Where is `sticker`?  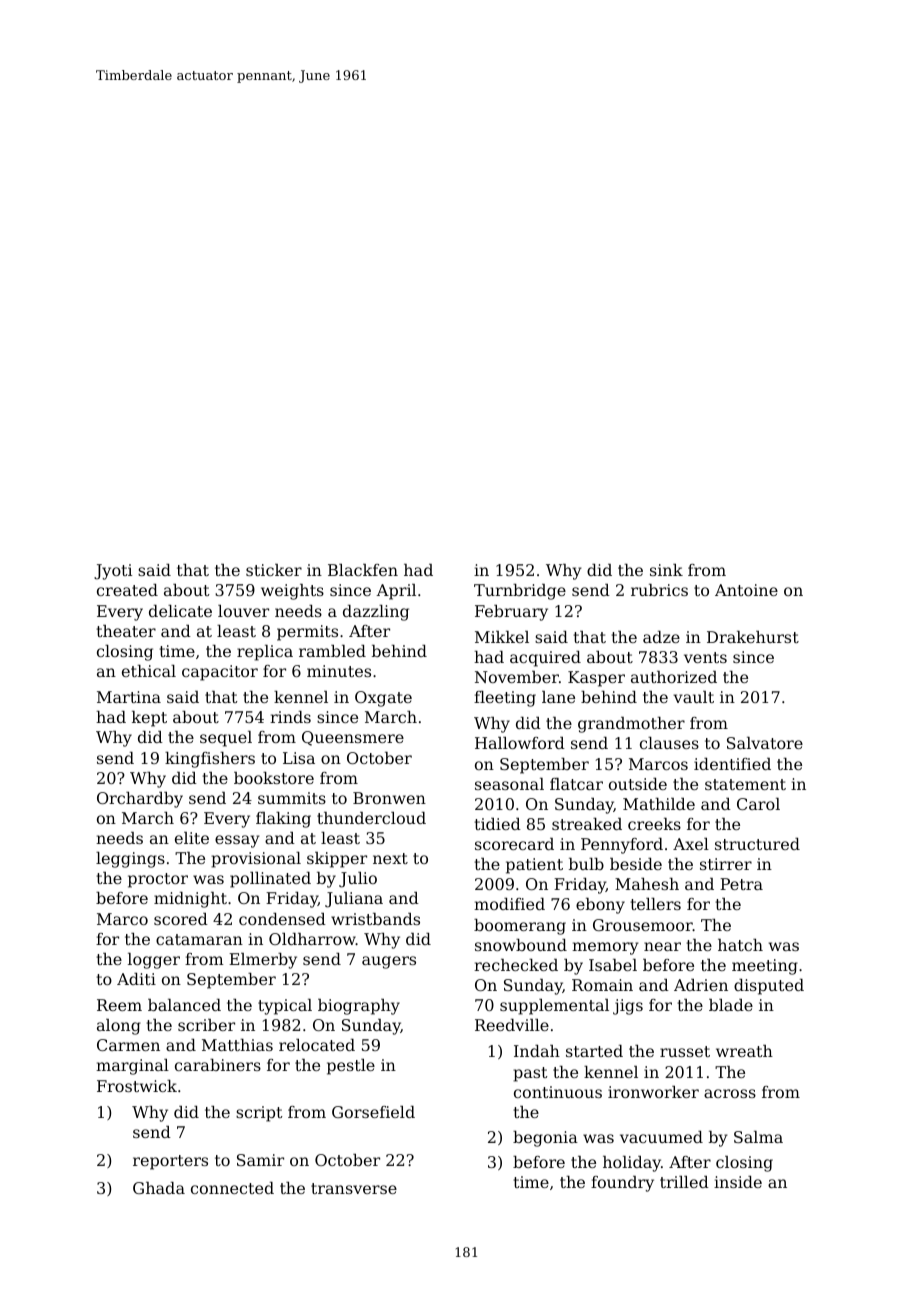
sticker is located at coordinates (274, 570).
